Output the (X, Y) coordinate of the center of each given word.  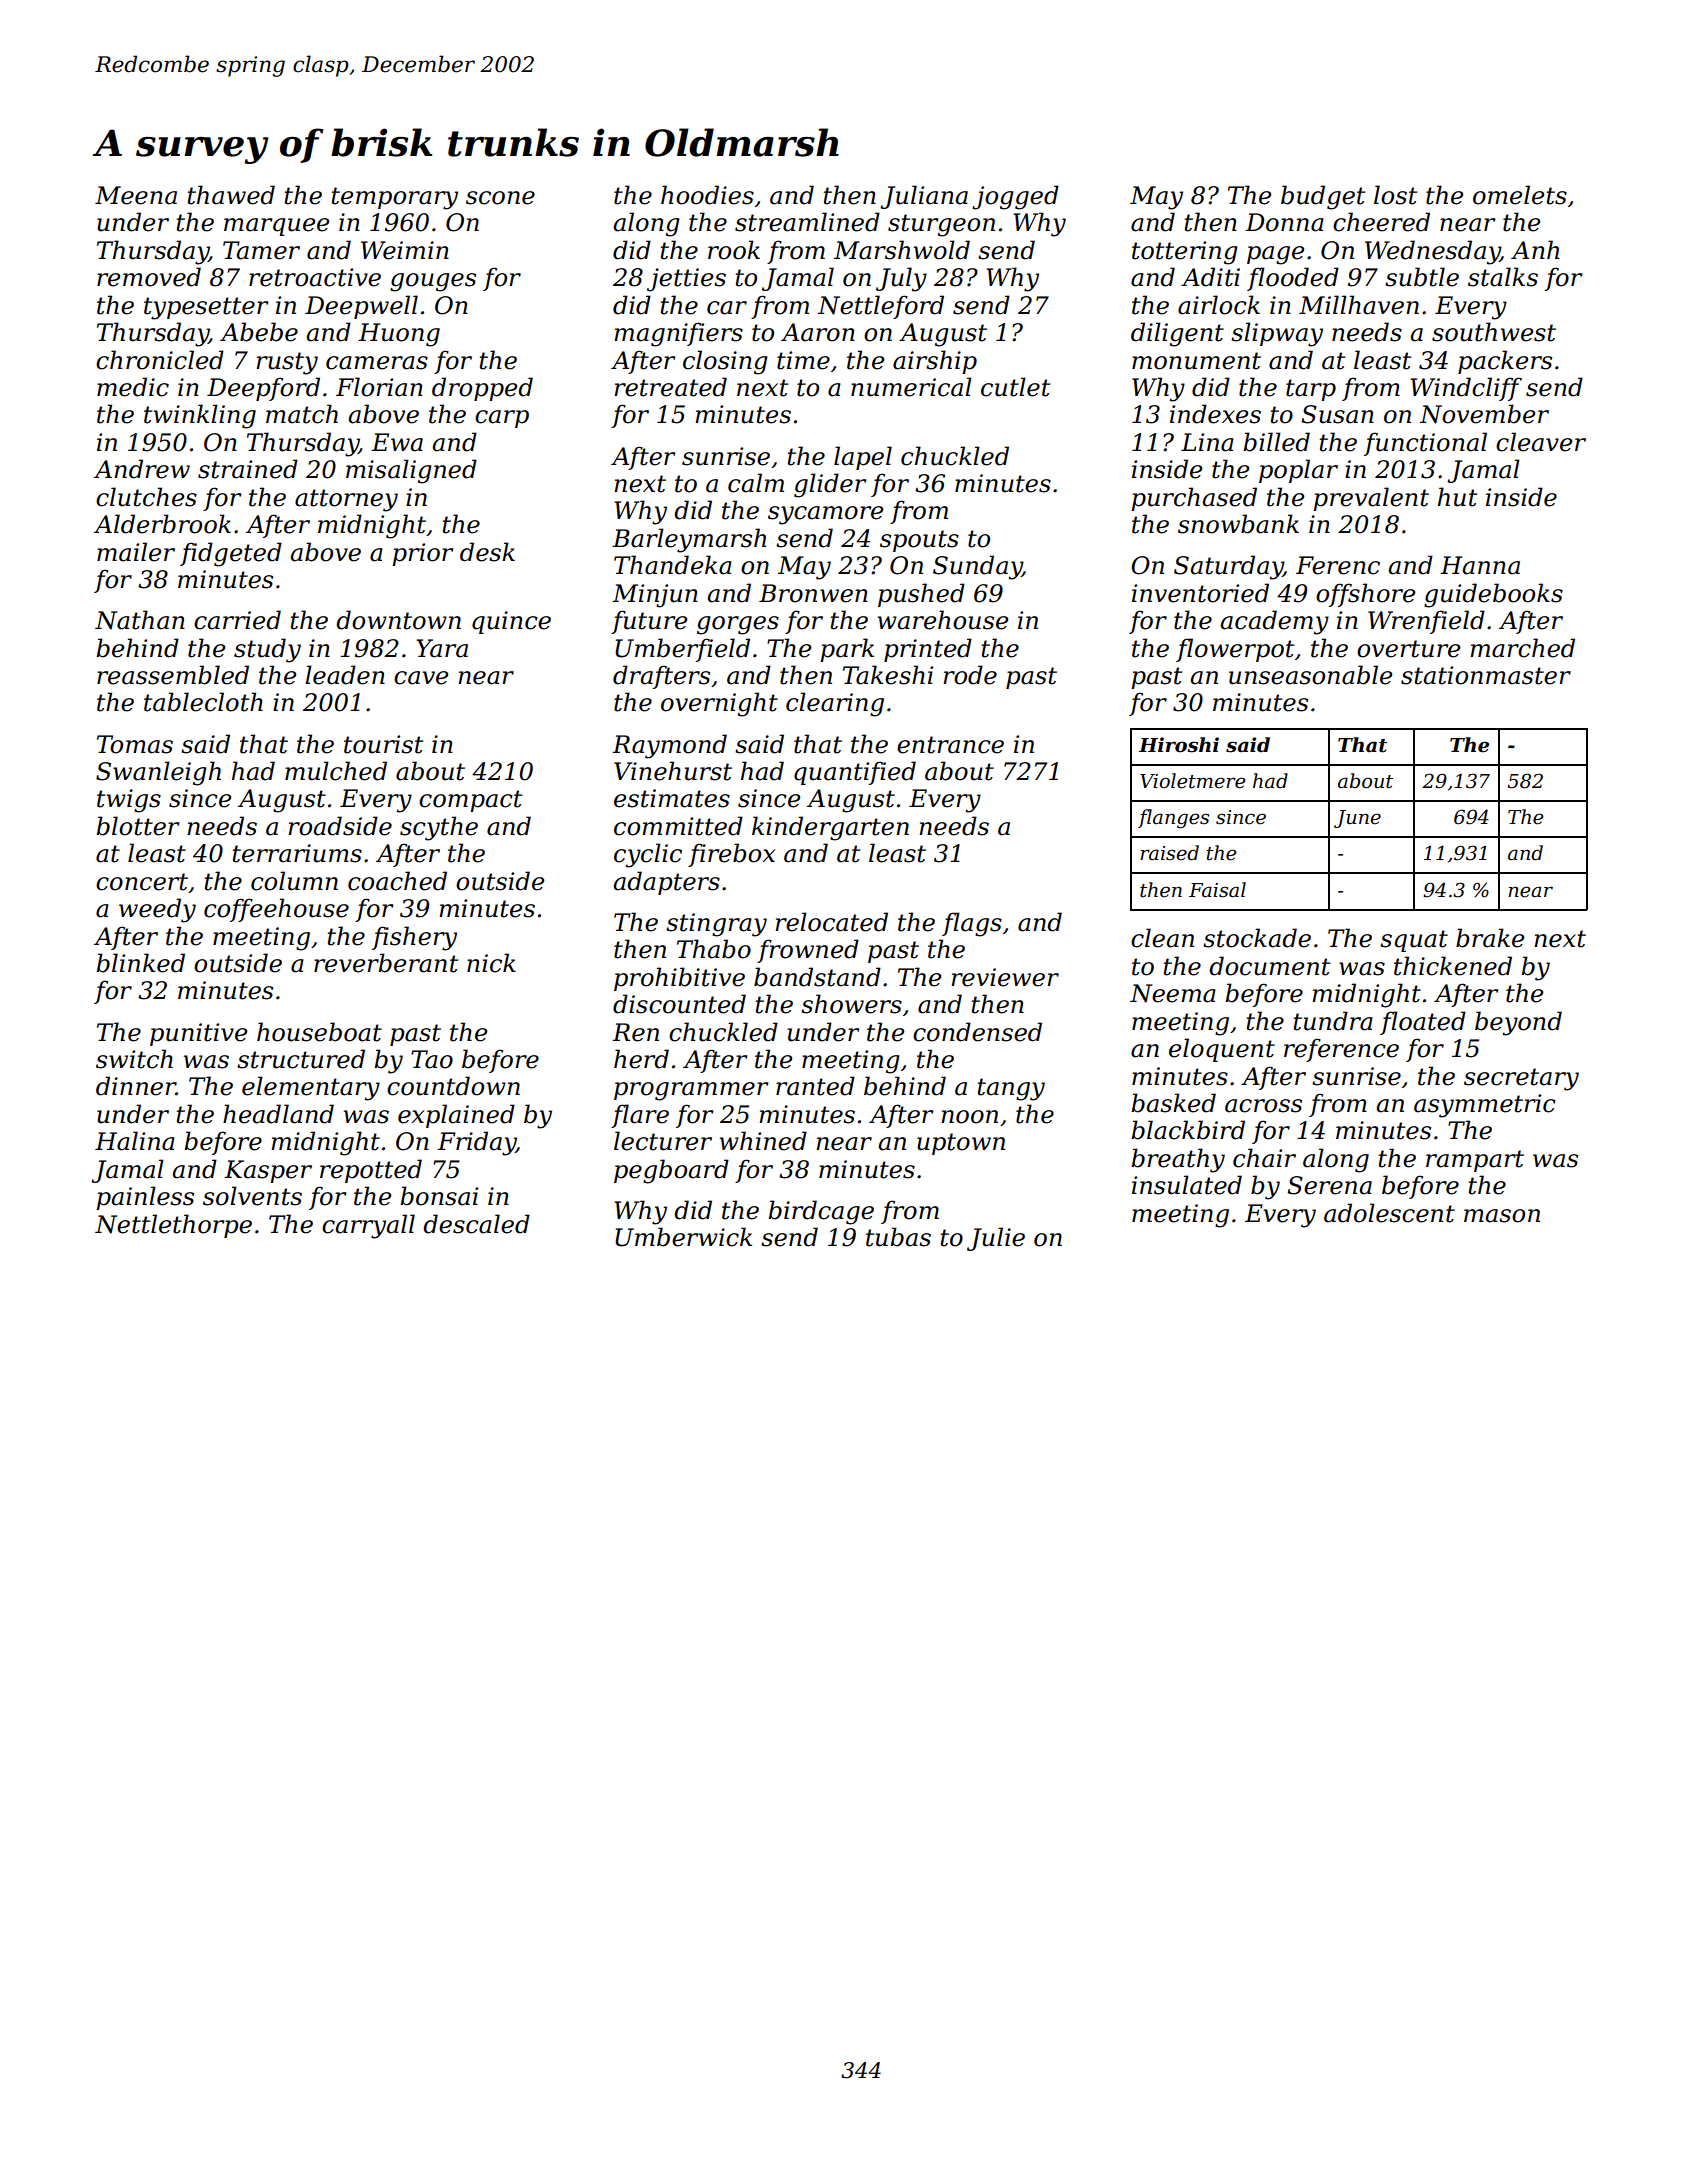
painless (145, 1198)
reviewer (1005, 977)
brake (1490, 938)
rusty (287, 363)
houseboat (319, 1032)
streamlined (807, 222)
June (1357, 819)
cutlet (1015, 387)
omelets (1520, 195)
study (267, 650)
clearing (835, 704)
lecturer (663, 1141)
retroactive (315, 277)
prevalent (1371, 499)
